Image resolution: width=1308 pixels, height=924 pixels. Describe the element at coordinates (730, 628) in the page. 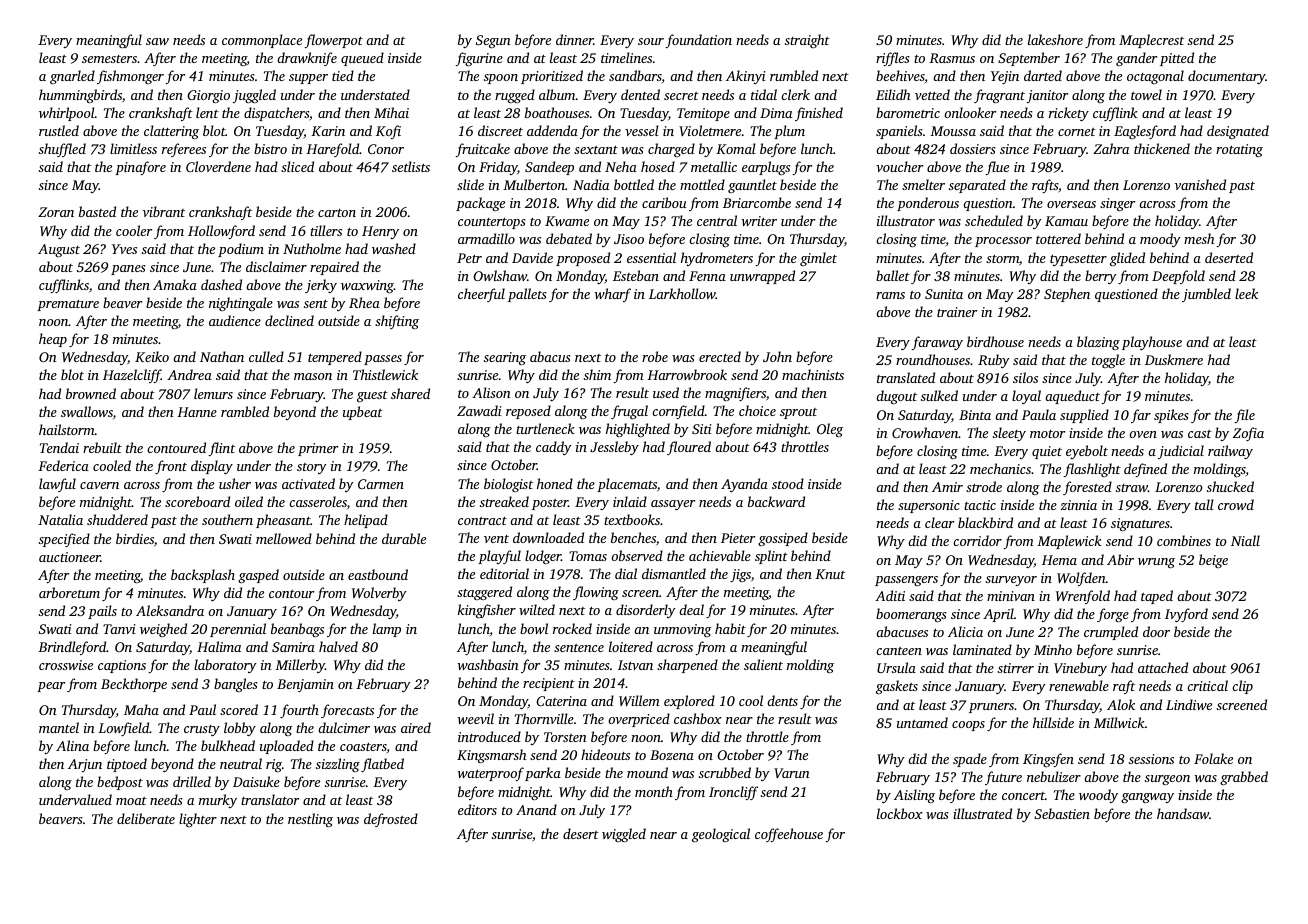

I see `habit` at that location.
